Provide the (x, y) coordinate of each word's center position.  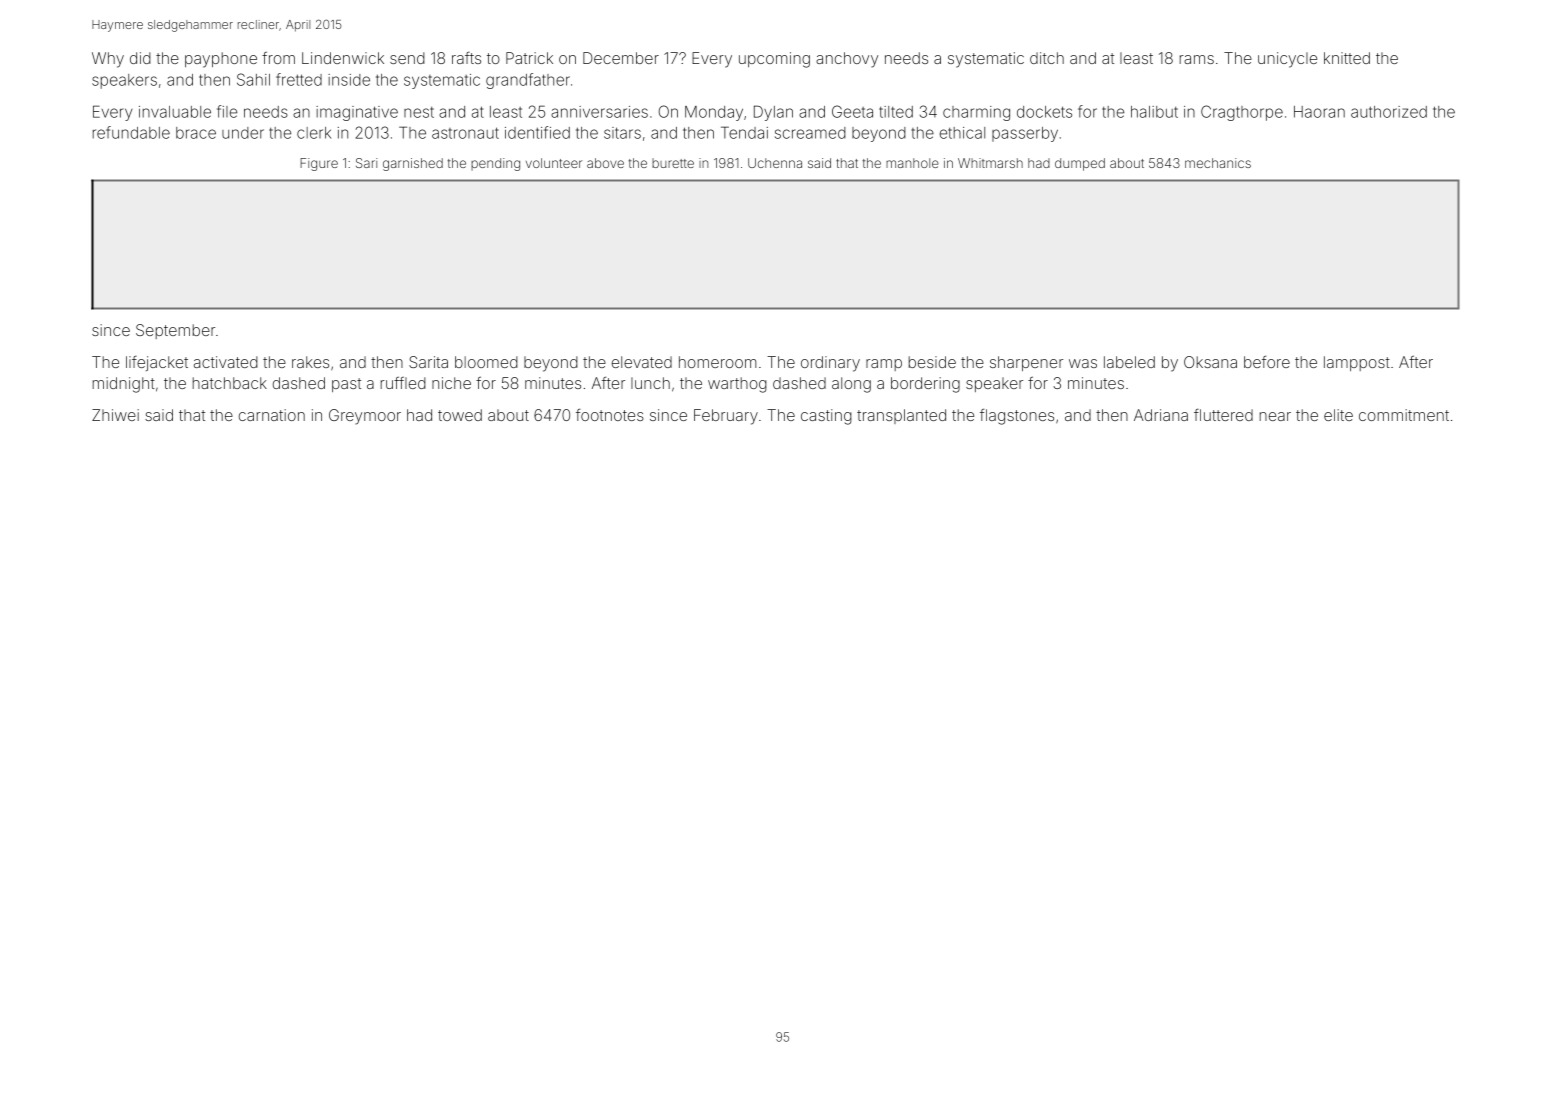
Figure (319, 164)
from (278, 58)
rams (1197, 59)
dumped (1080, 164)
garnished (413, 164)
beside (932, 362)
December (621, 58)
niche (451, 383)
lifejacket (157, 363)
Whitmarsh (990, 163)
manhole (912, 163)
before (1267, 362)
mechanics (1218, 163)
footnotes (610, 415)
